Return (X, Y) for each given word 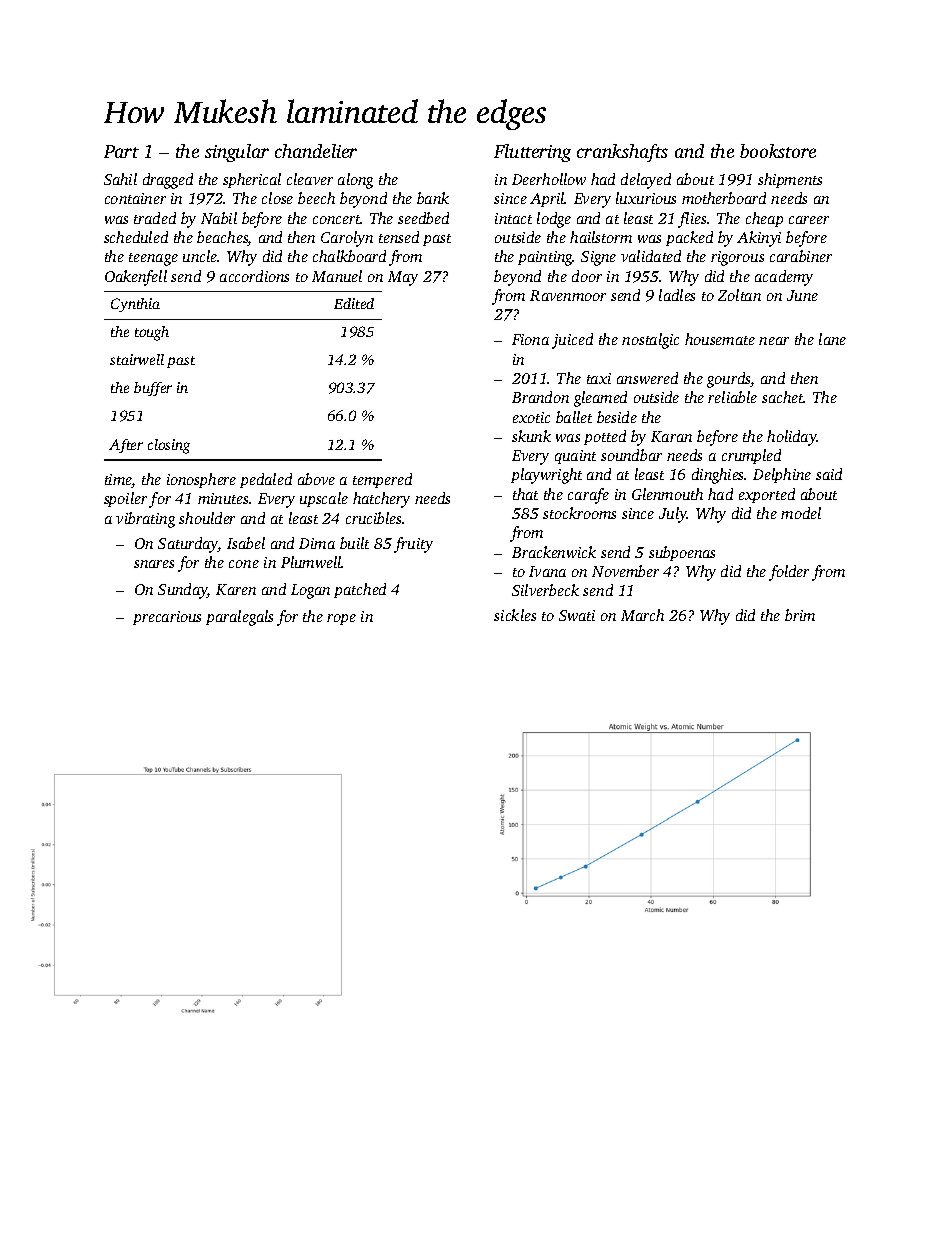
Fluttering (532, 153)
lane (832, 339)
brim (800, 615)
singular (237, 153)
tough (152, 333)
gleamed (600, 399)
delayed (646, 181)
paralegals (239, 618)
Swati (577, 615)
